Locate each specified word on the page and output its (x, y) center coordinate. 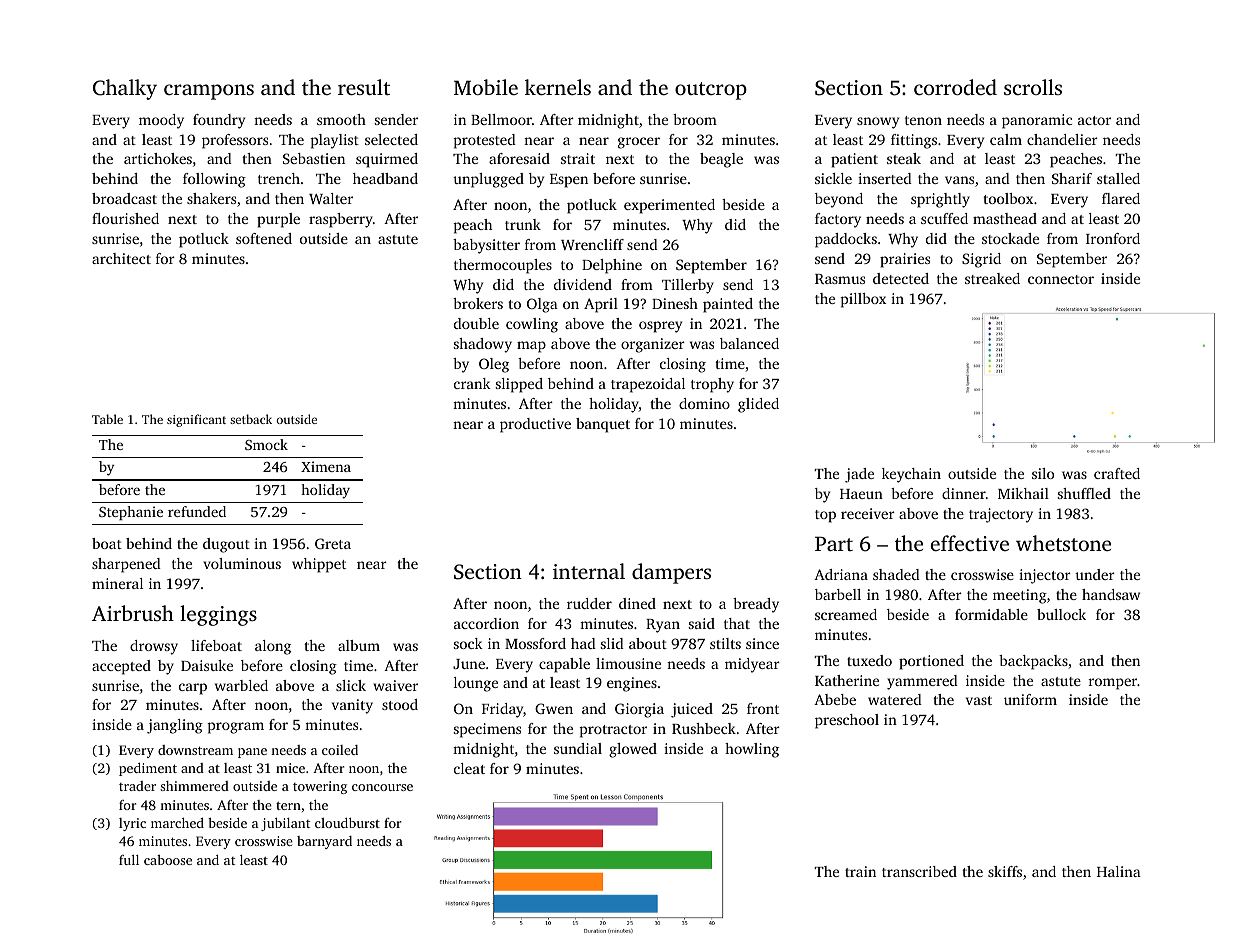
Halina (1119, 871)
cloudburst (347, 823)
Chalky (125, 89)
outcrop (711, 91)
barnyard (324, 842)
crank (472, 383)
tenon (923, 120)
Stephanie (131, 513)
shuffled (1084, 493)
